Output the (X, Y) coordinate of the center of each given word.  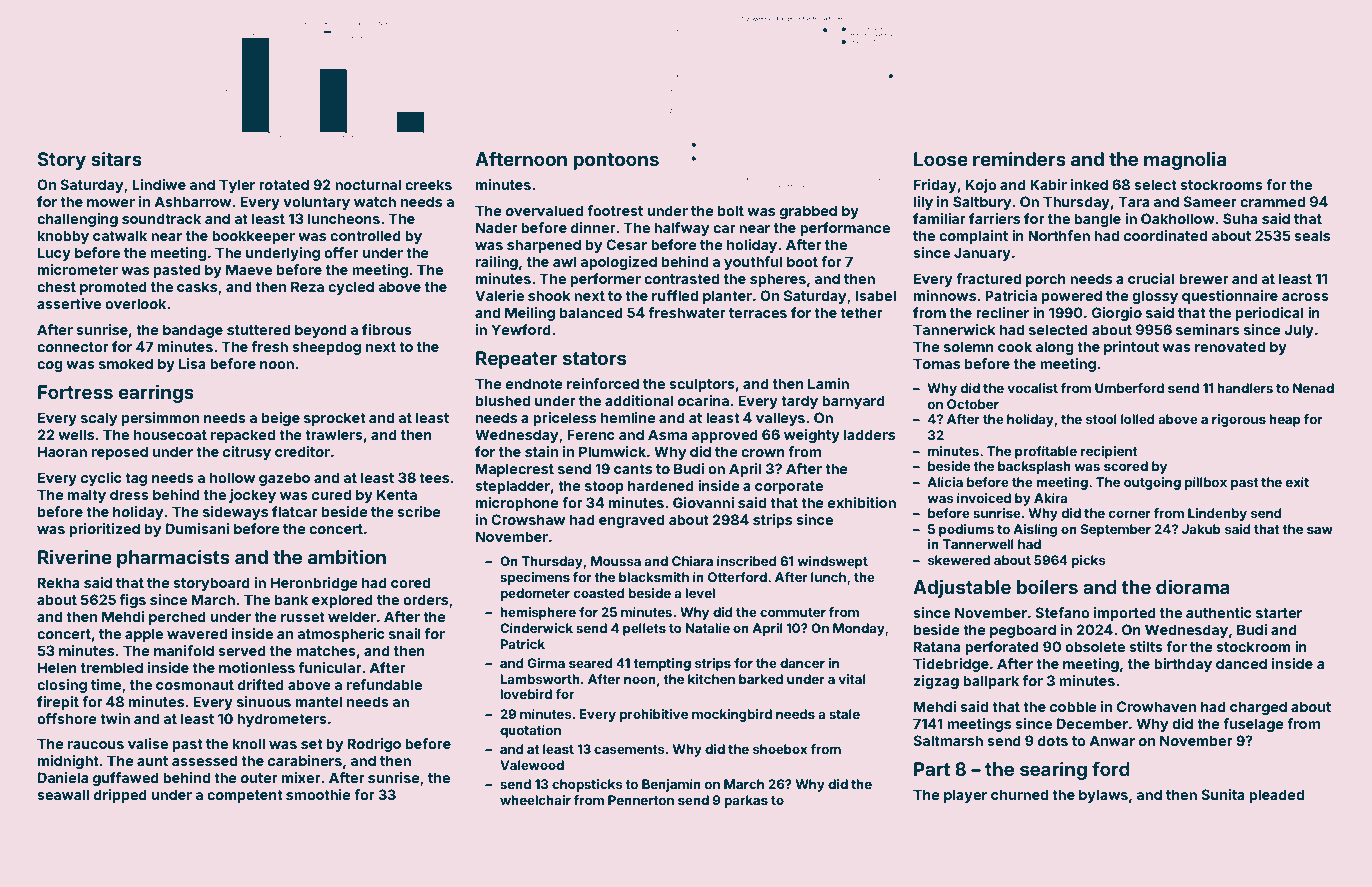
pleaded (1276, 796)
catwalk (120, 235)
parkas (746, 801)
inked (1089, 184)
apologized (618, 263)
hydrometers (282, 720)
